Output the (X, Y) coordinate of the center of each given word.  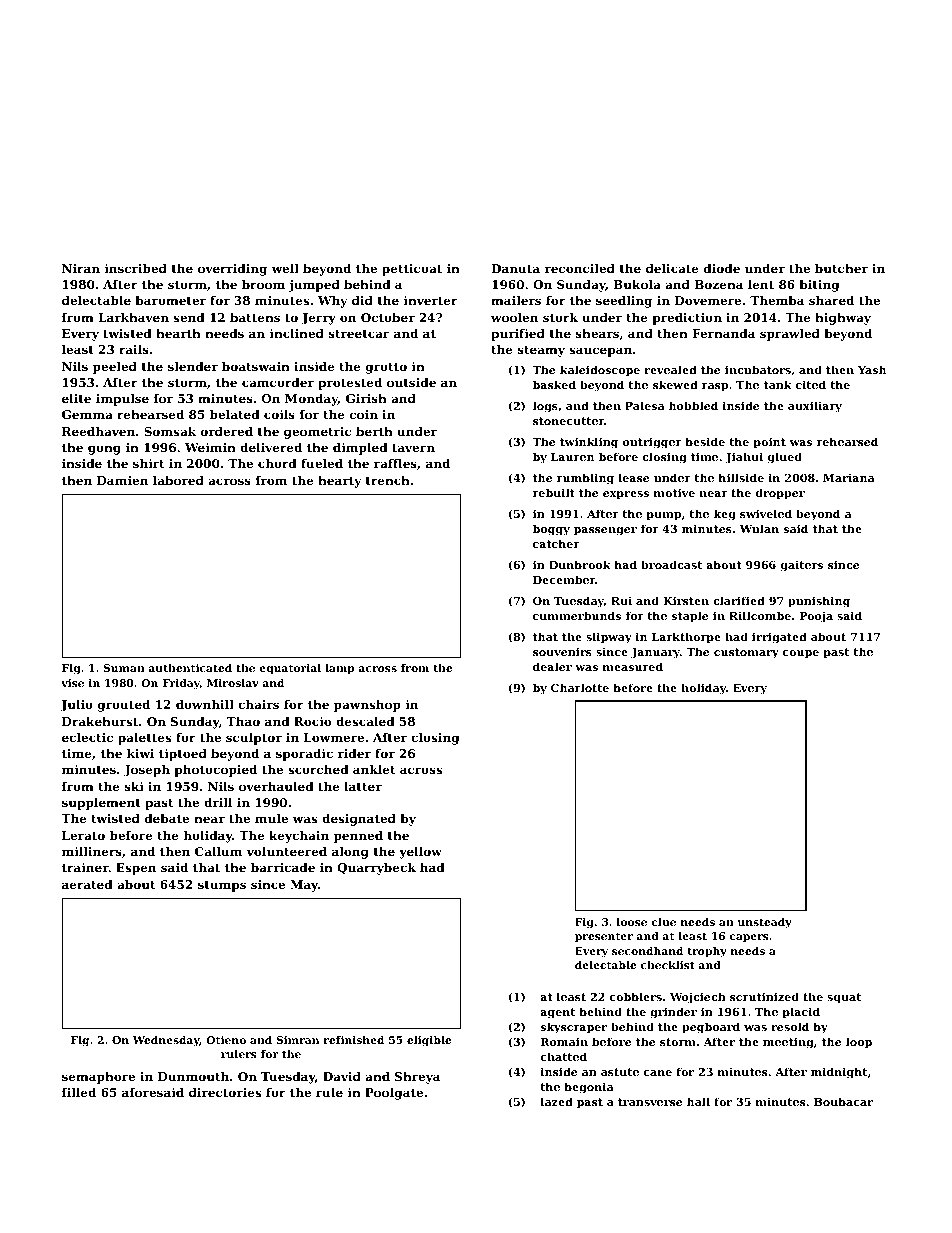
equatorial (290, 669)
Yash (872, 369)
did (362, 300)
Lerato (83, 835)
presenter (604, 937)
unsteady (765, 923)
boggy (551, 530)
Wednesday (166, 1041)
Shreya (417, 1078)
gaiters (802, 566)
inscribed (136, 268)
